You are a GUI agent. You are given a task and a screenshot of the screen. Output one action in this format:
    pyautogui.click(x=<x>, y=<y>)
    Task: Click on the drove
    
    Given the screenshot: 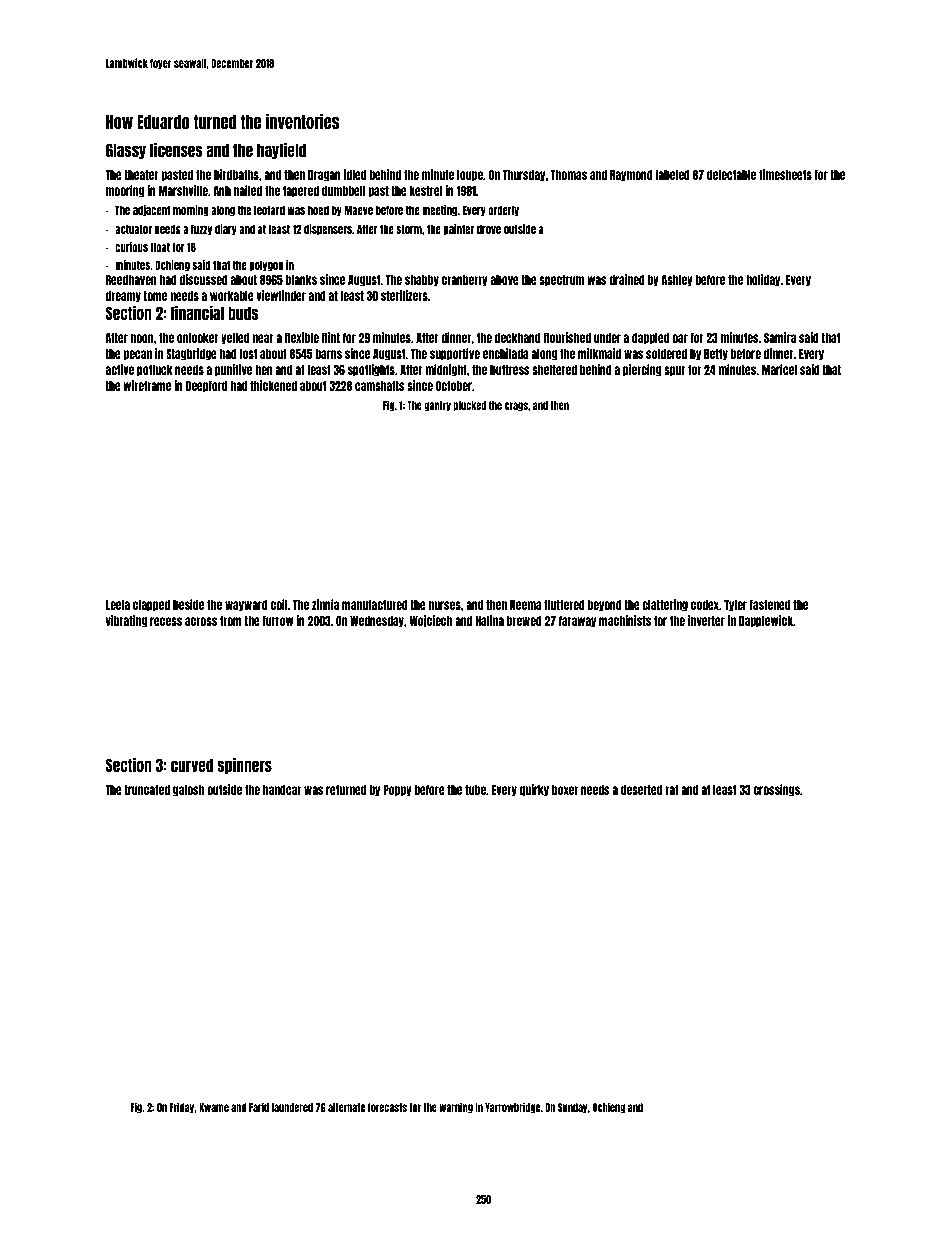 What is the action you would take?
    pyautogui.click(x=489, y=229)
